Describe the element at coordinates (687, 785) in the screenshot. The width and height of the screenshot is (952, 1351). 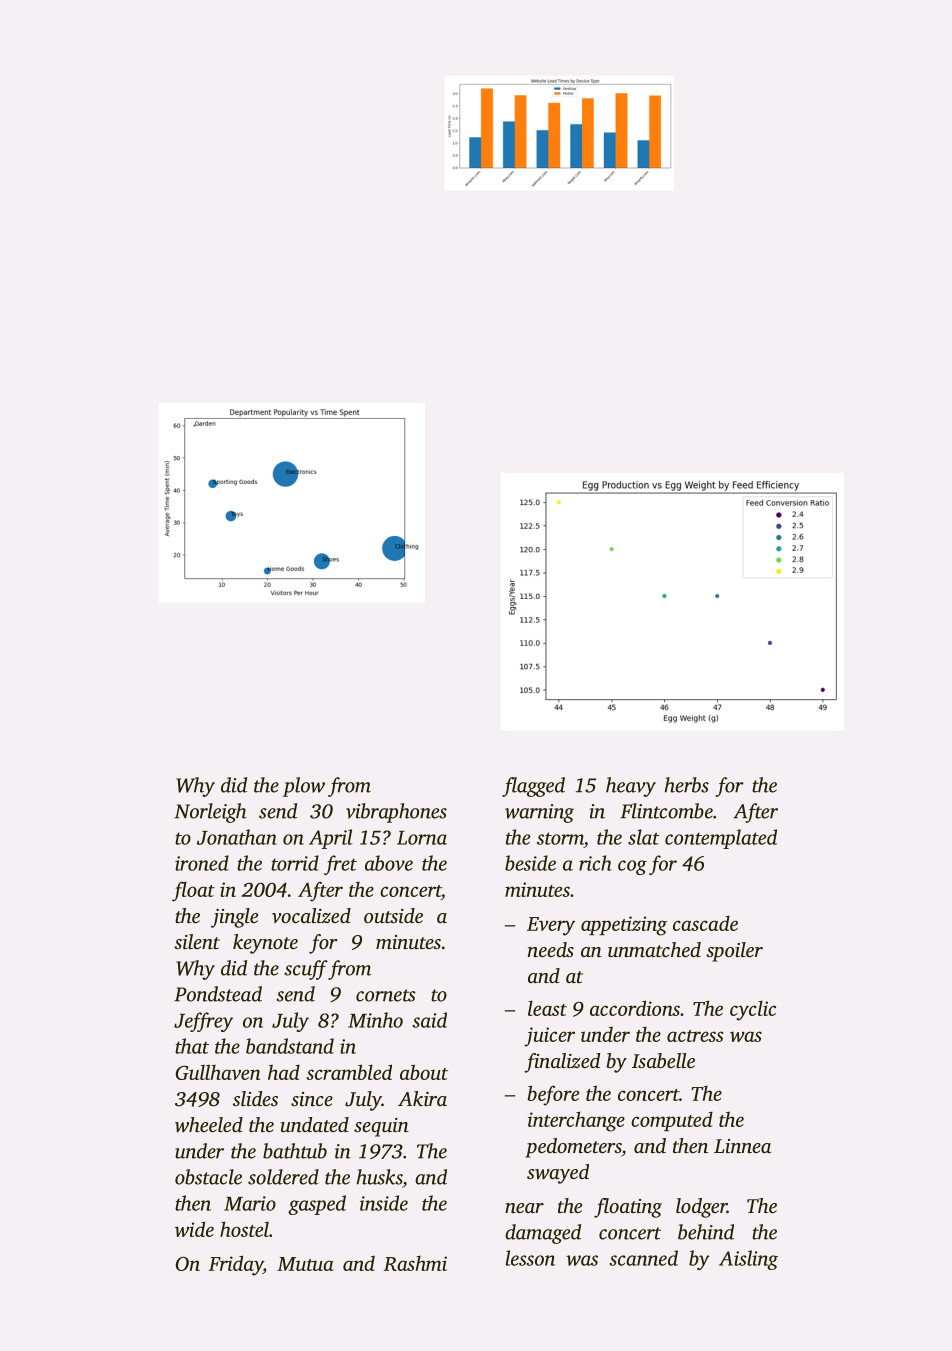
I see `herbs` at that location.
